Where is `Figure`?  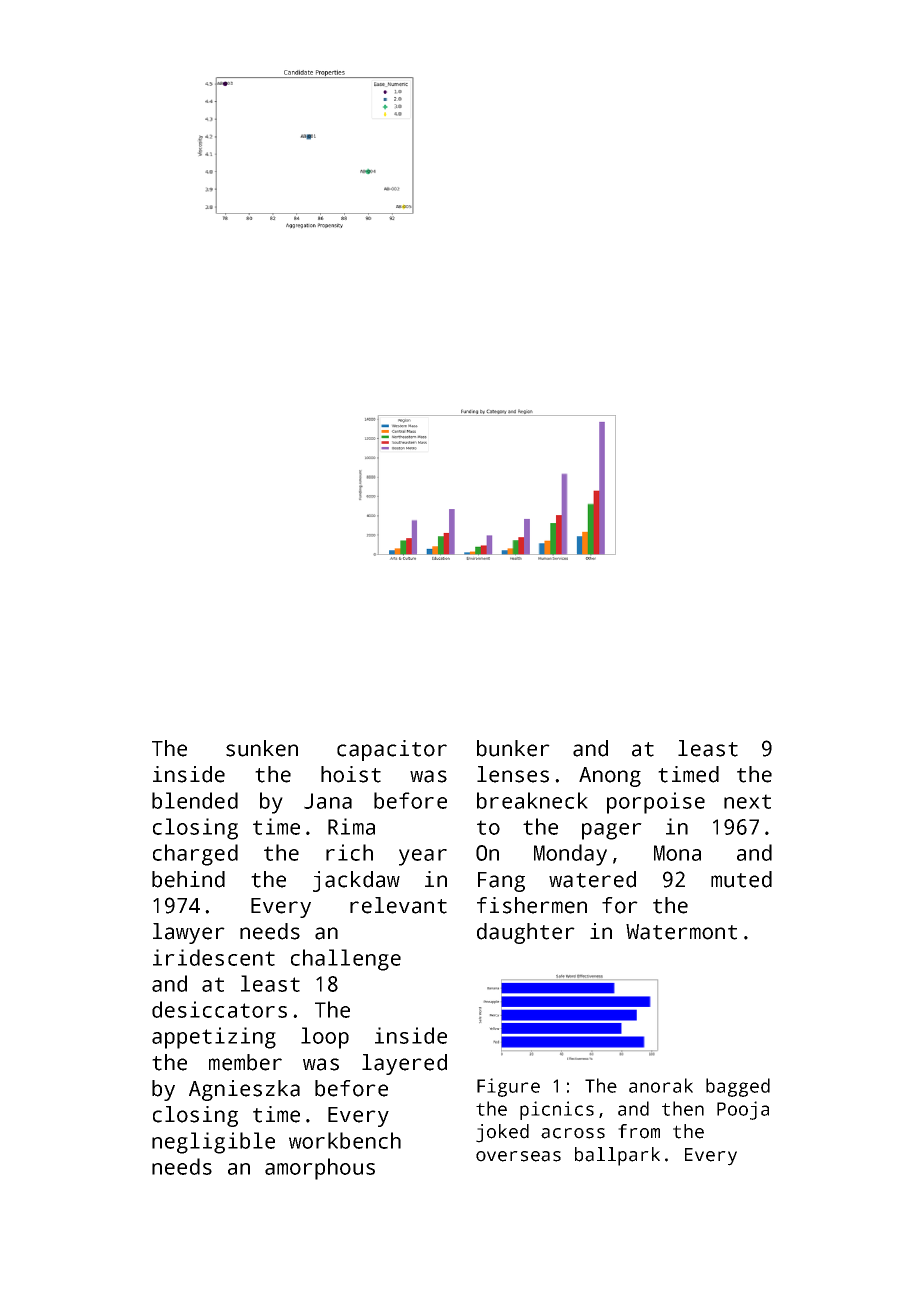
Figure is located at coordinates (508, 1087).
